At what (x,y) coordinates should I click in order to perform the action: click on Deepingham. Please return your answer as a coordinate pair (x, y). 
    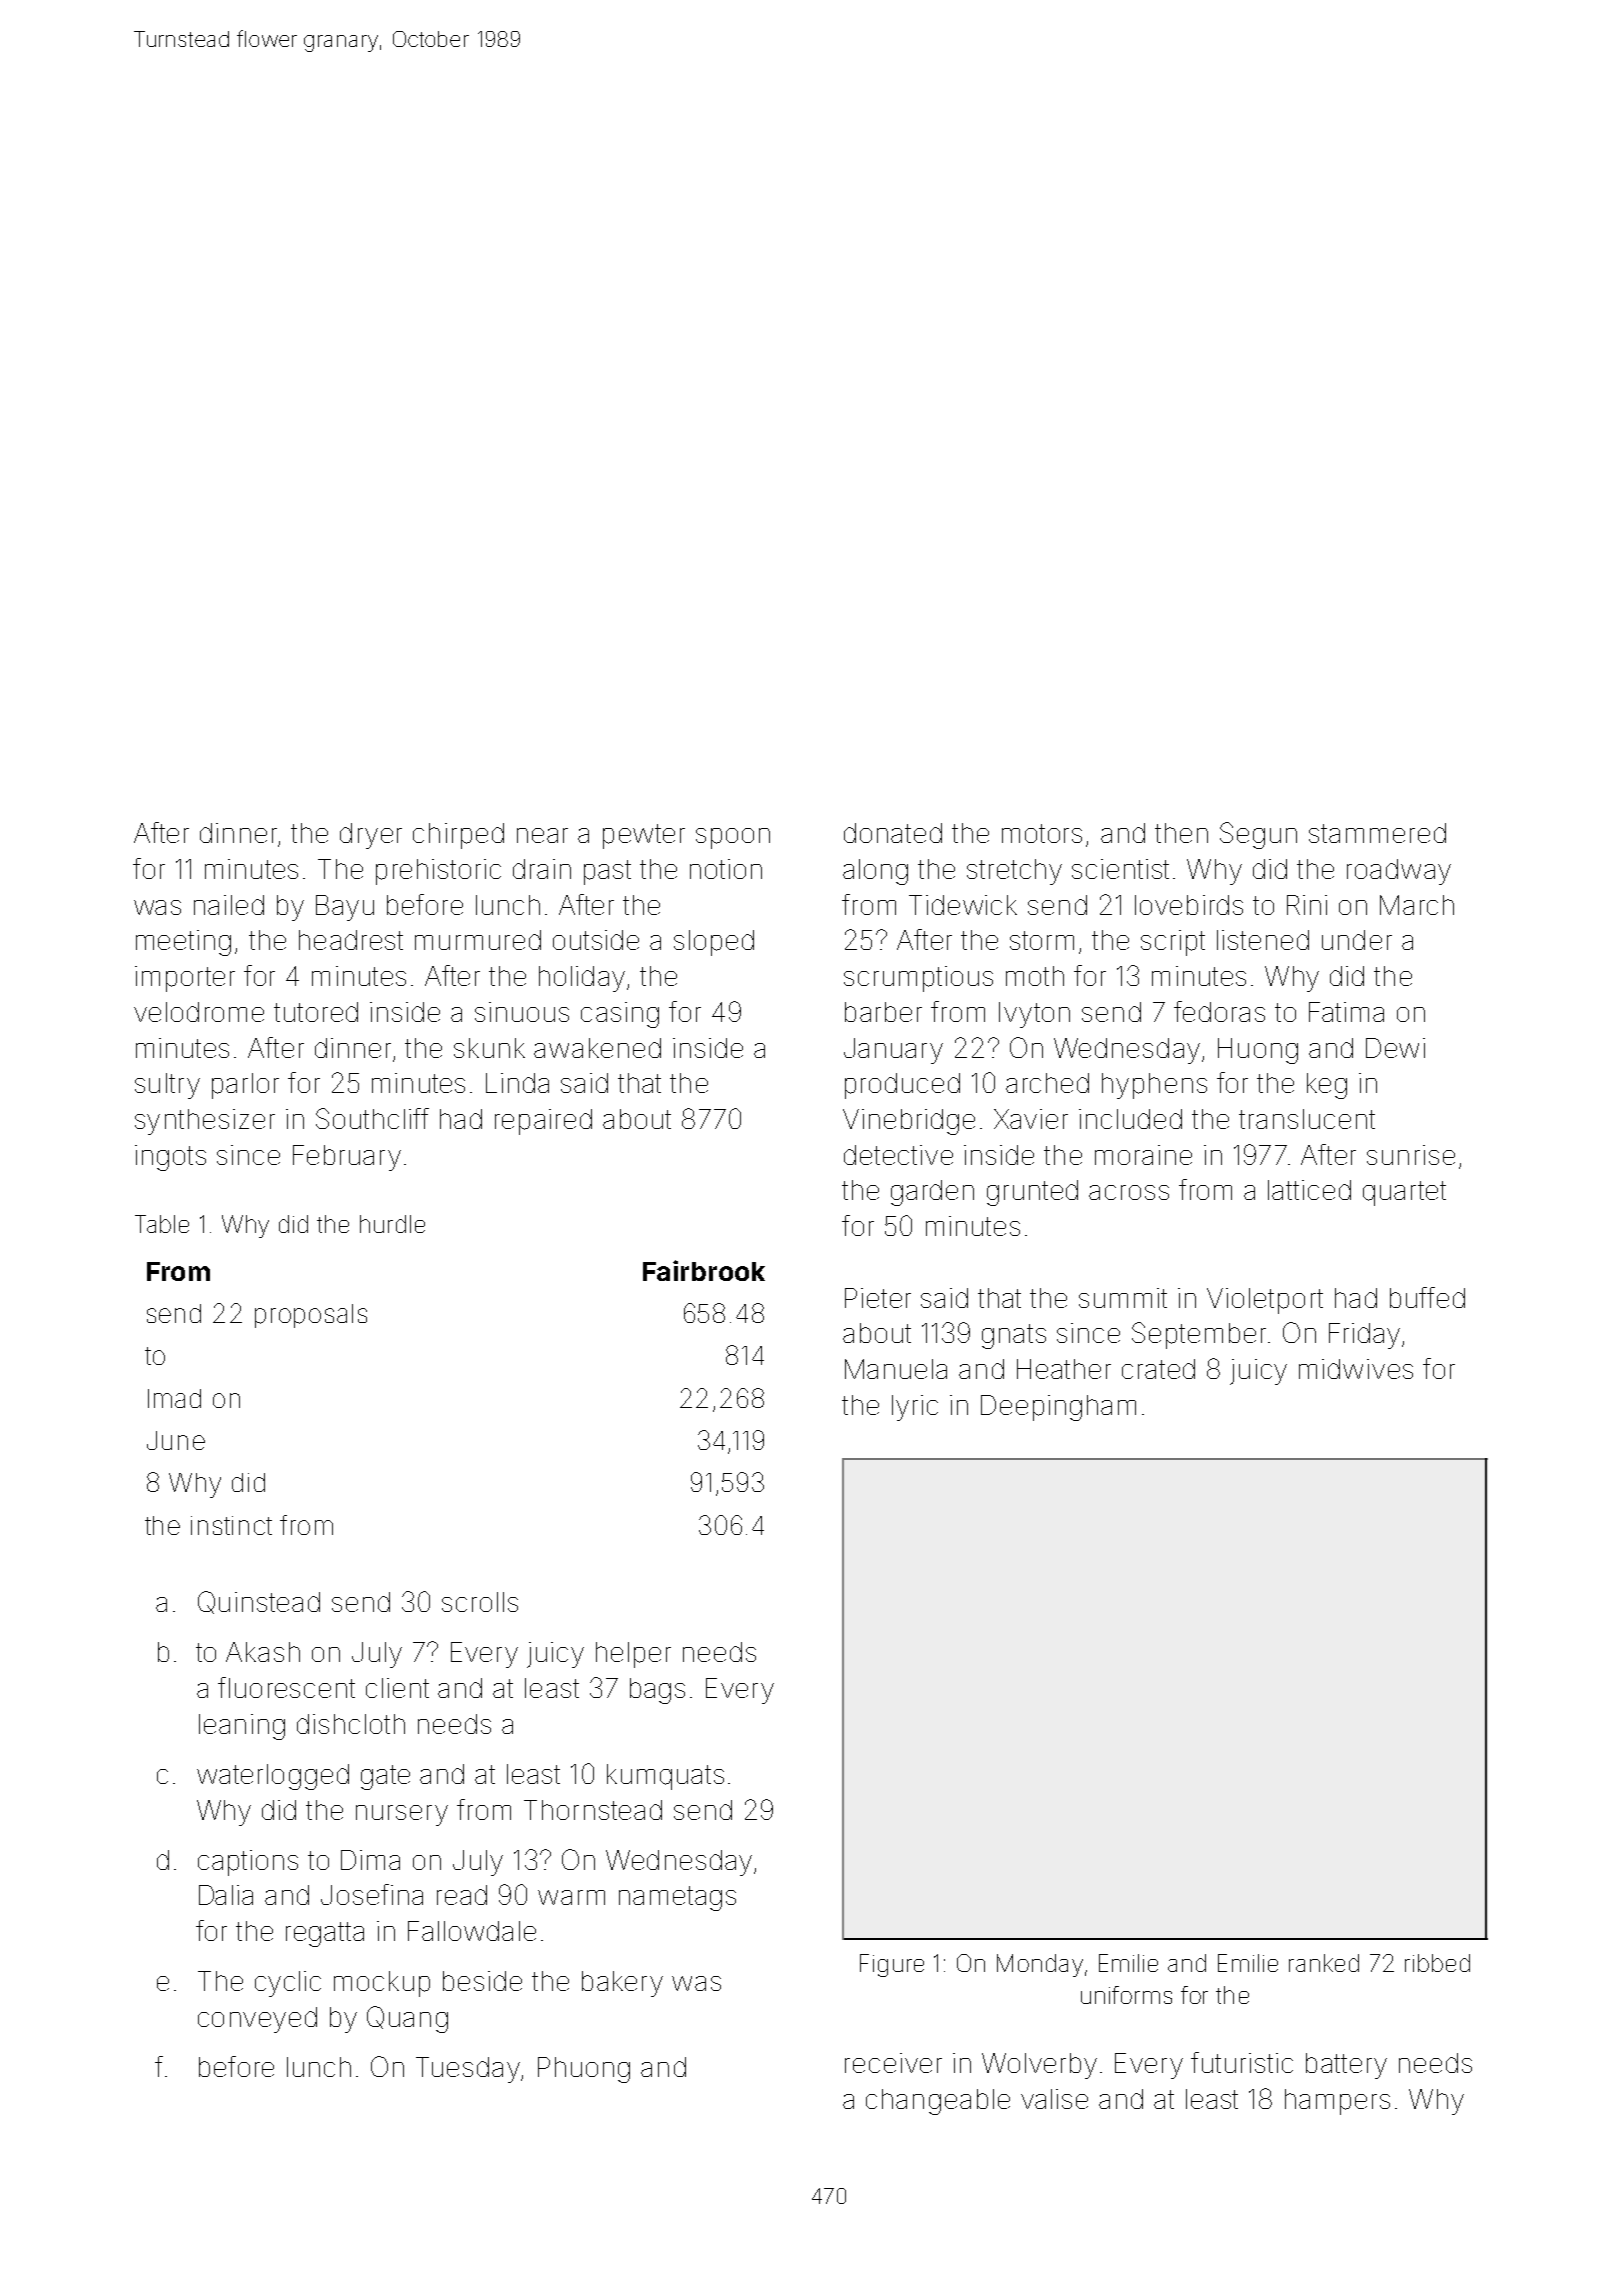
    Looking at the image, I should click on (1058, 1408).
